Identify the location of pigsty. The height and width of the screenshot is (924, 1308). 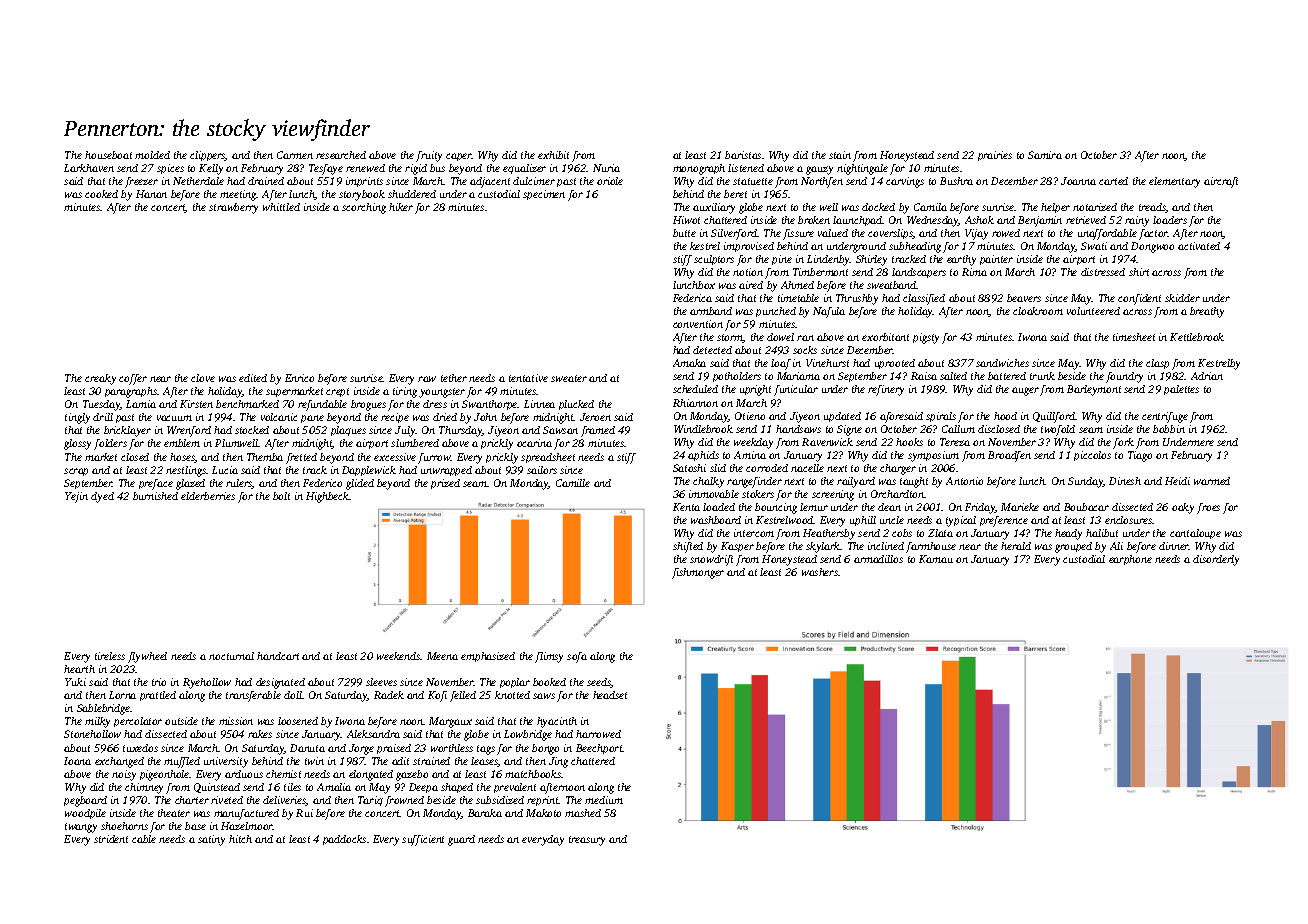
(926, 338).
